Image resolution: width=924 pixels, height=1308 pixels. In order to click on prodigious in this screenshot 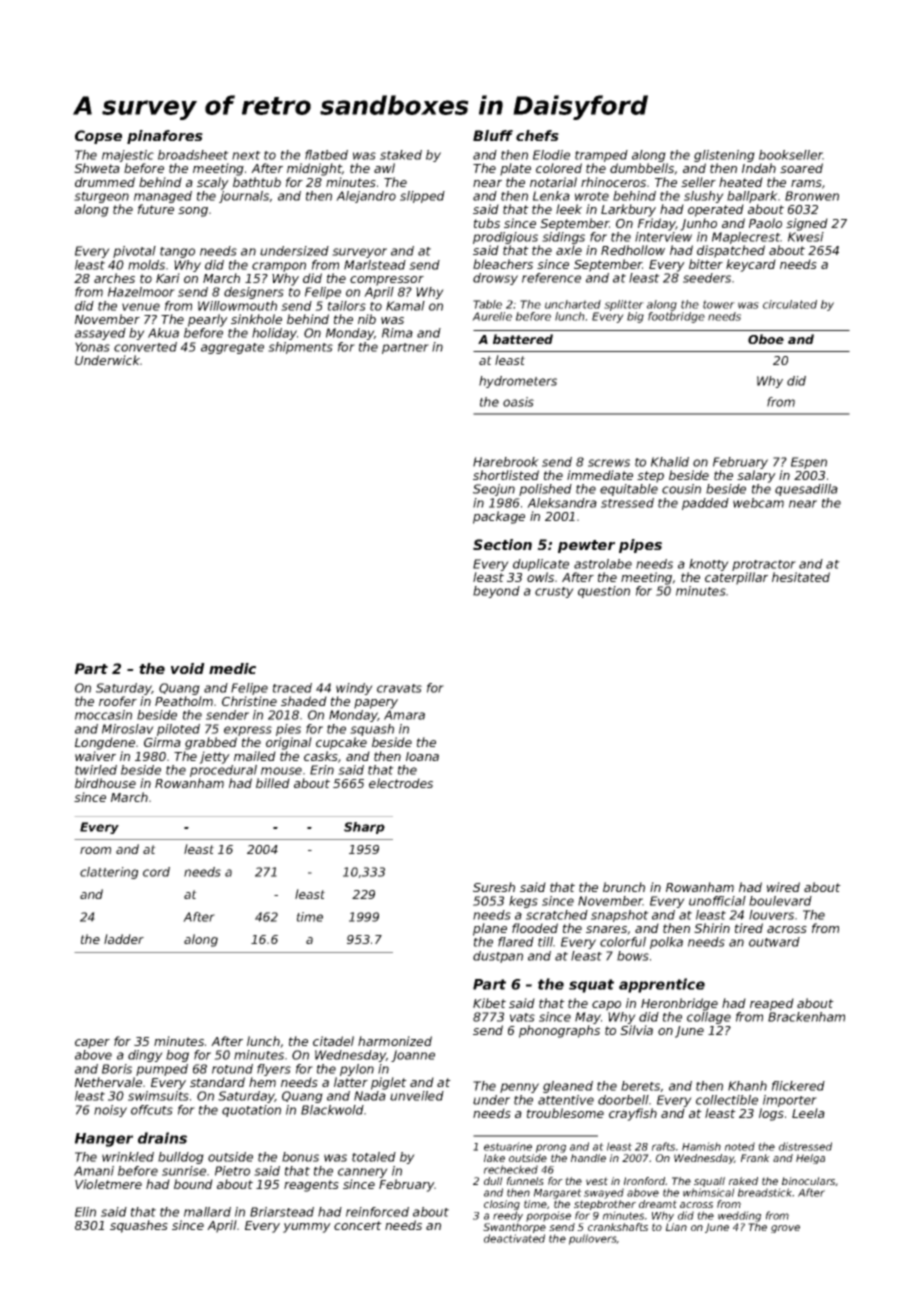, I will do `click(505, 238)`.
